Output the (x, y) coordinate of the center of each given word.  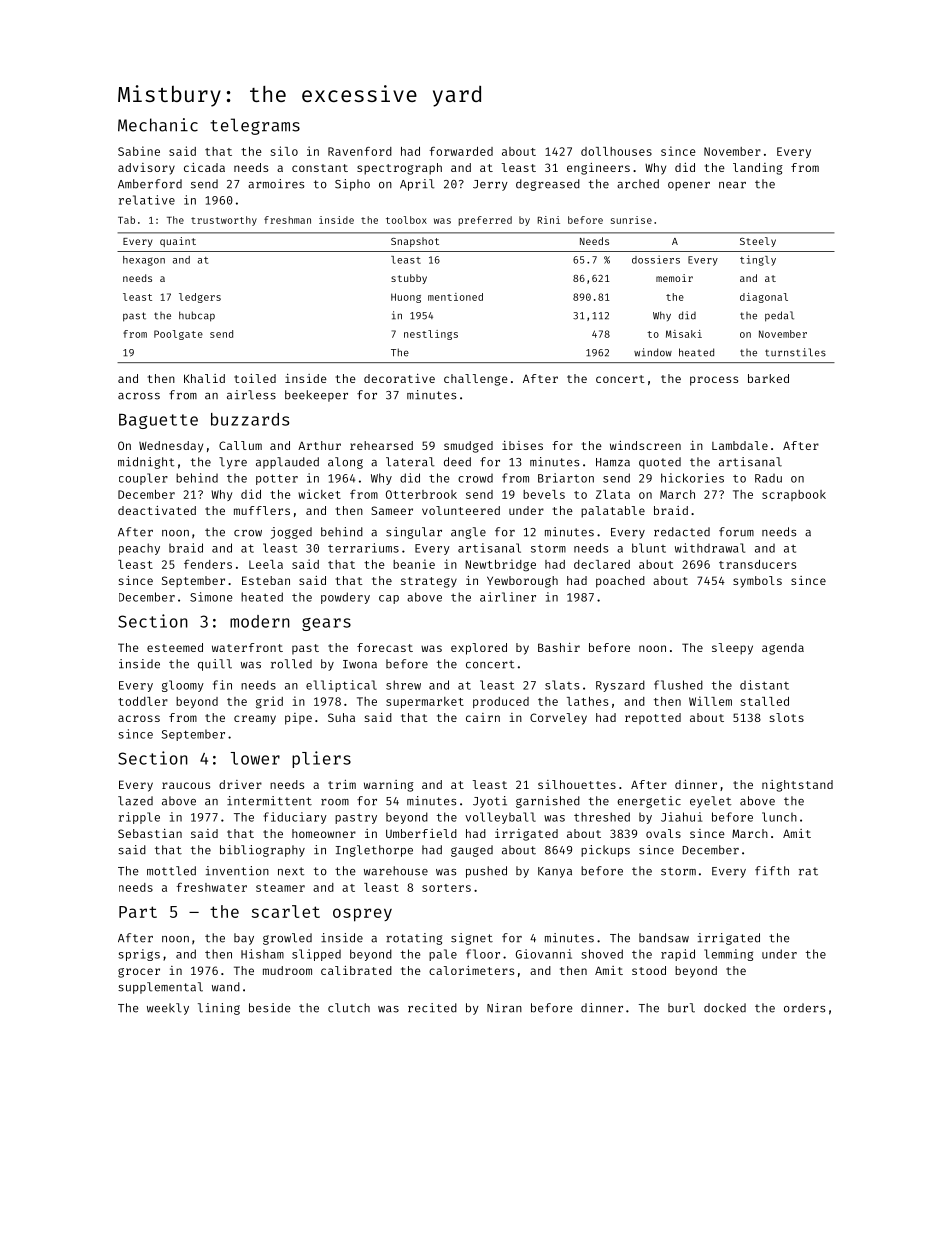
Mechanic (158, 125)
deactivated (157, 510)
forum (736, 532)
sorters (446, 888)
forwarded (461, 151)
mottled (171, 871)
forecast (385, 647)
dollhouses (616, 151)
